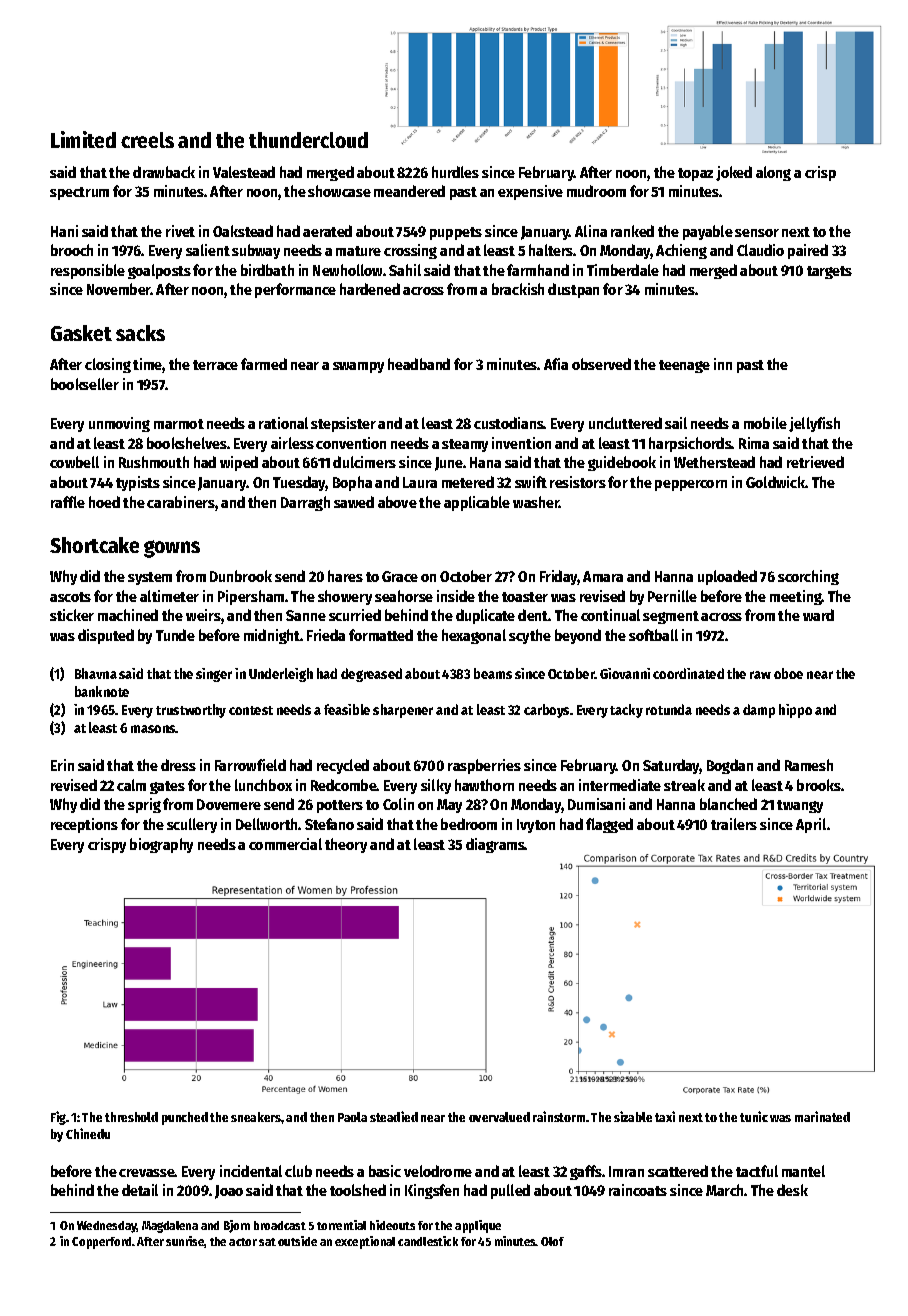 The width and height of the page is (908, 1316). I want to click on mobile, so click(765, 423).
